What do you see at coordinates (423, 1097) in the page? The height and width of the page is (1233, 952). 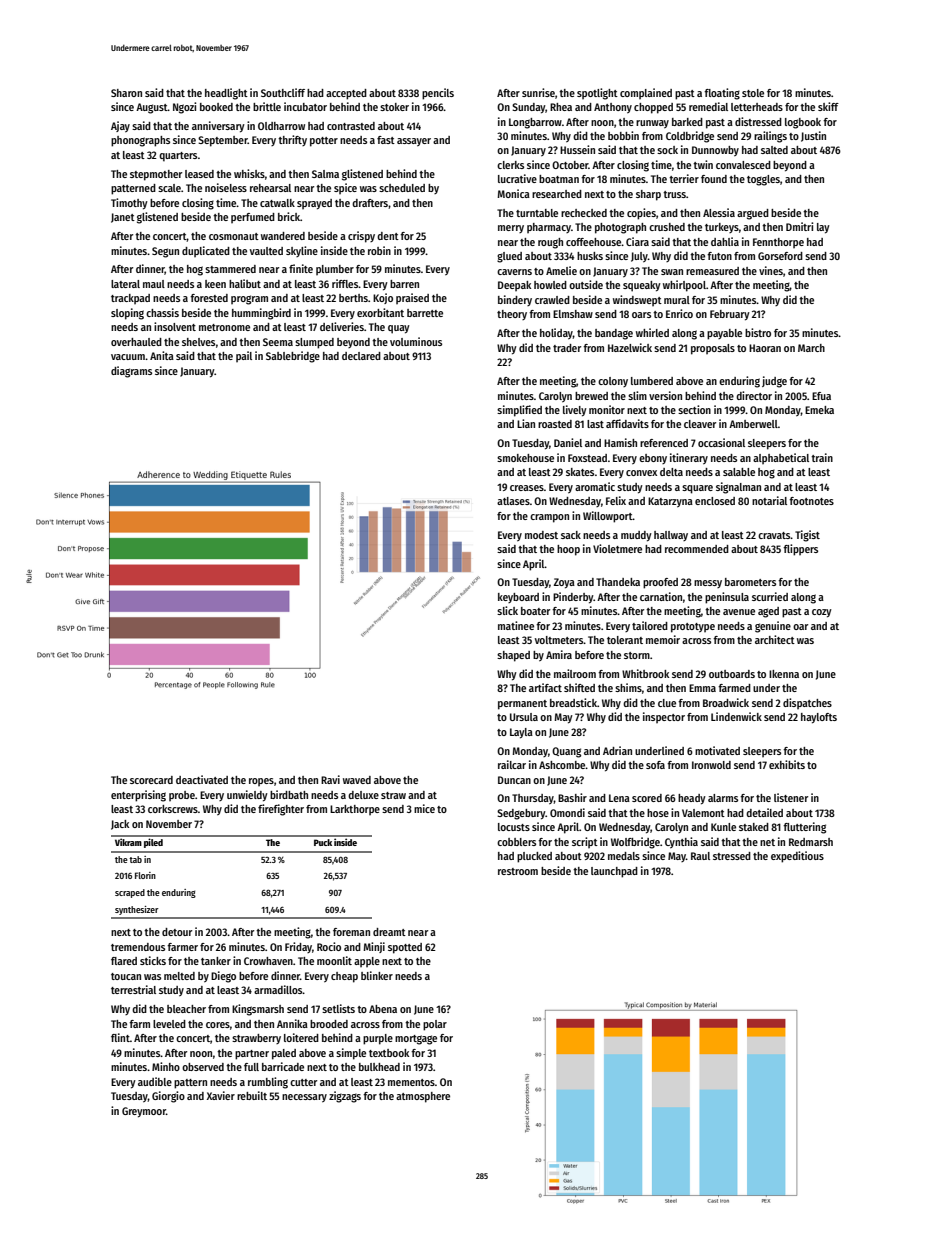 I see `atmosphere` at bounding box center [423, 1097].
